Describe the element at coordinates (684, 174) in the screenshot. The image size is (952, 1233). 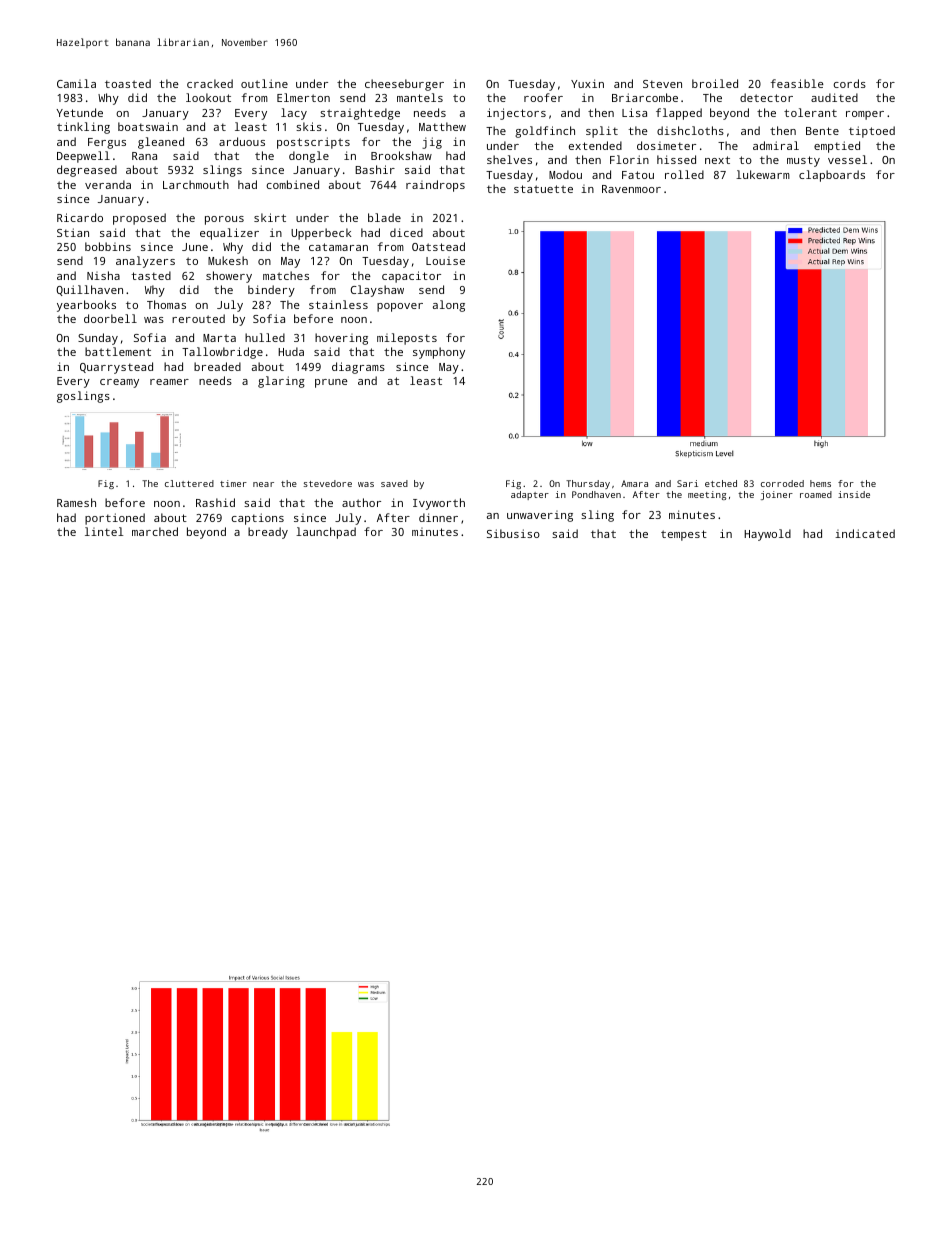
I see `rolled` at that location.
